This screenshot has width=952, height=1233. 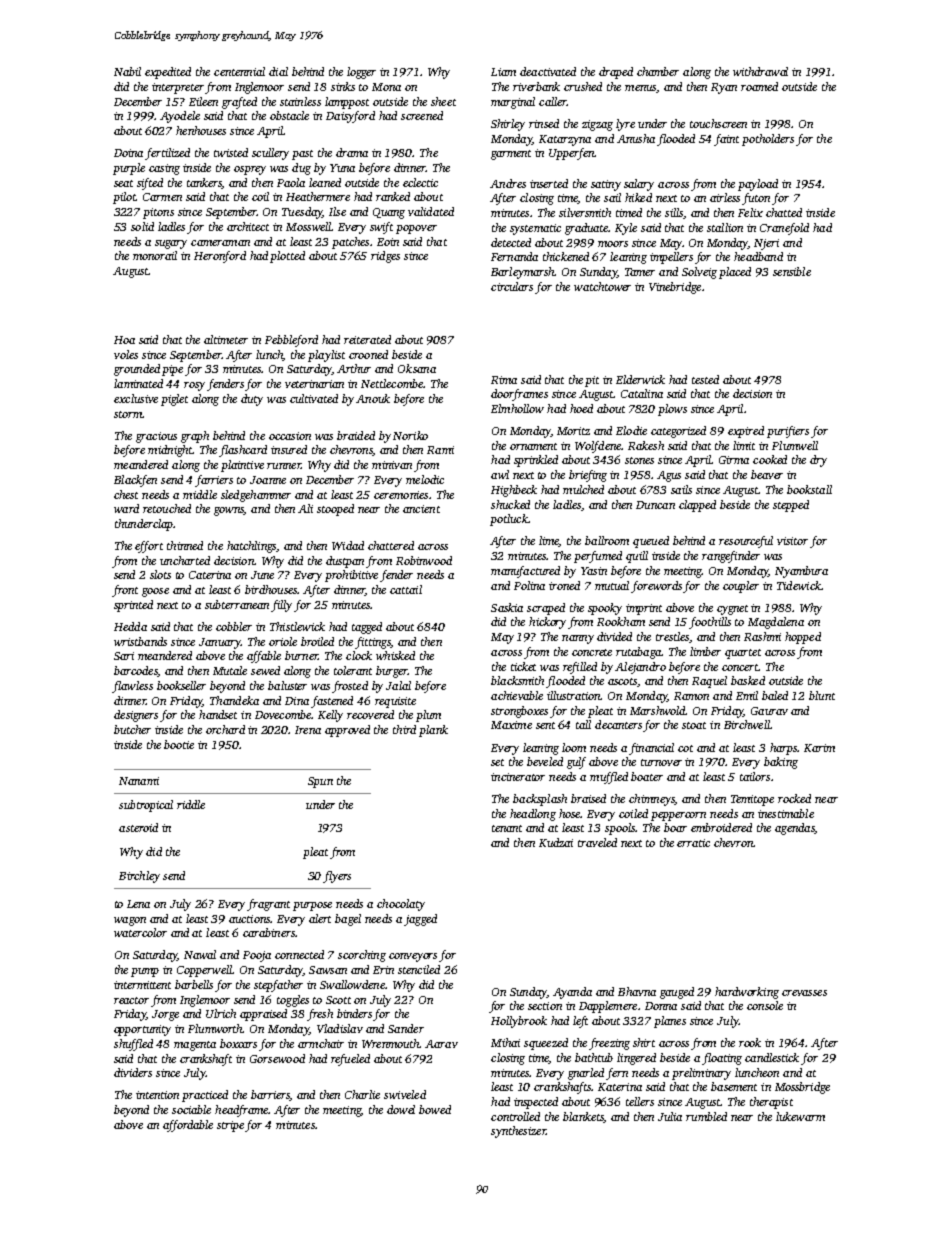 I want to click on Andres, so click(x=508, y=183).
